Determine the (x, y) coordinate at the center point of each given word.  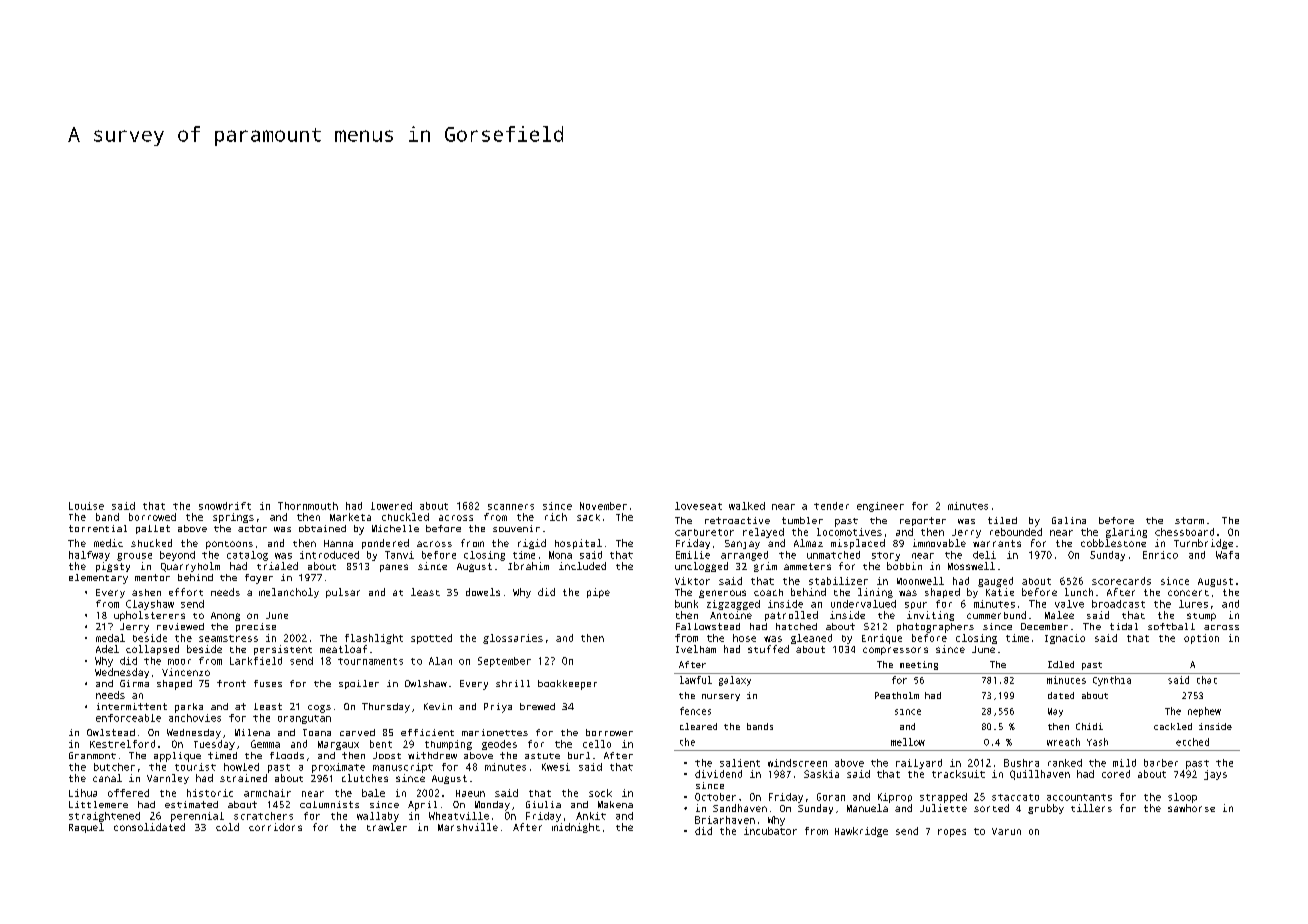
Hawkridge (861, 832)
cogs (319, 709)
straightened (104, 817)
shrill (513, 683)
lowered (391, 506)
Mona (560, 555)
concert (1188, 593)
